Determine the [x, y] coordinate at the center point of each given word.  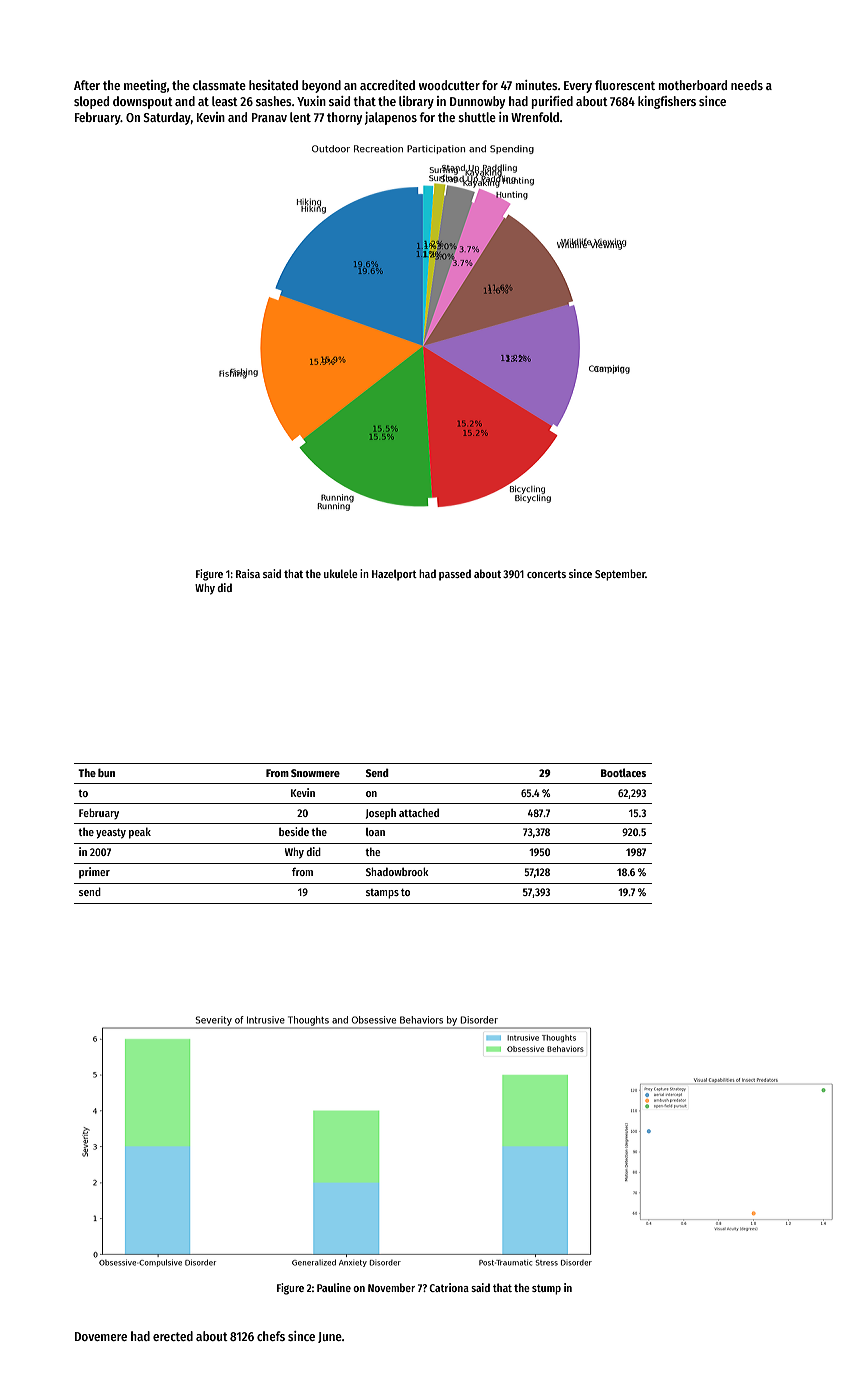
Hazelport [394, 575]
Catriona [449, 1287]
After [87, 85]
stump [546, 1289]
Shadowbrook [397, 871]
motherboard [692, 85]
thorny [344, 118]
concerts [546, 574]
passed [455, 575]
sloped [91, 102]
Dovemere [101, 1336]
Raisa [248, 573]
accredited [387, 85]
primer [94, 873]
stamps [382, 894]
